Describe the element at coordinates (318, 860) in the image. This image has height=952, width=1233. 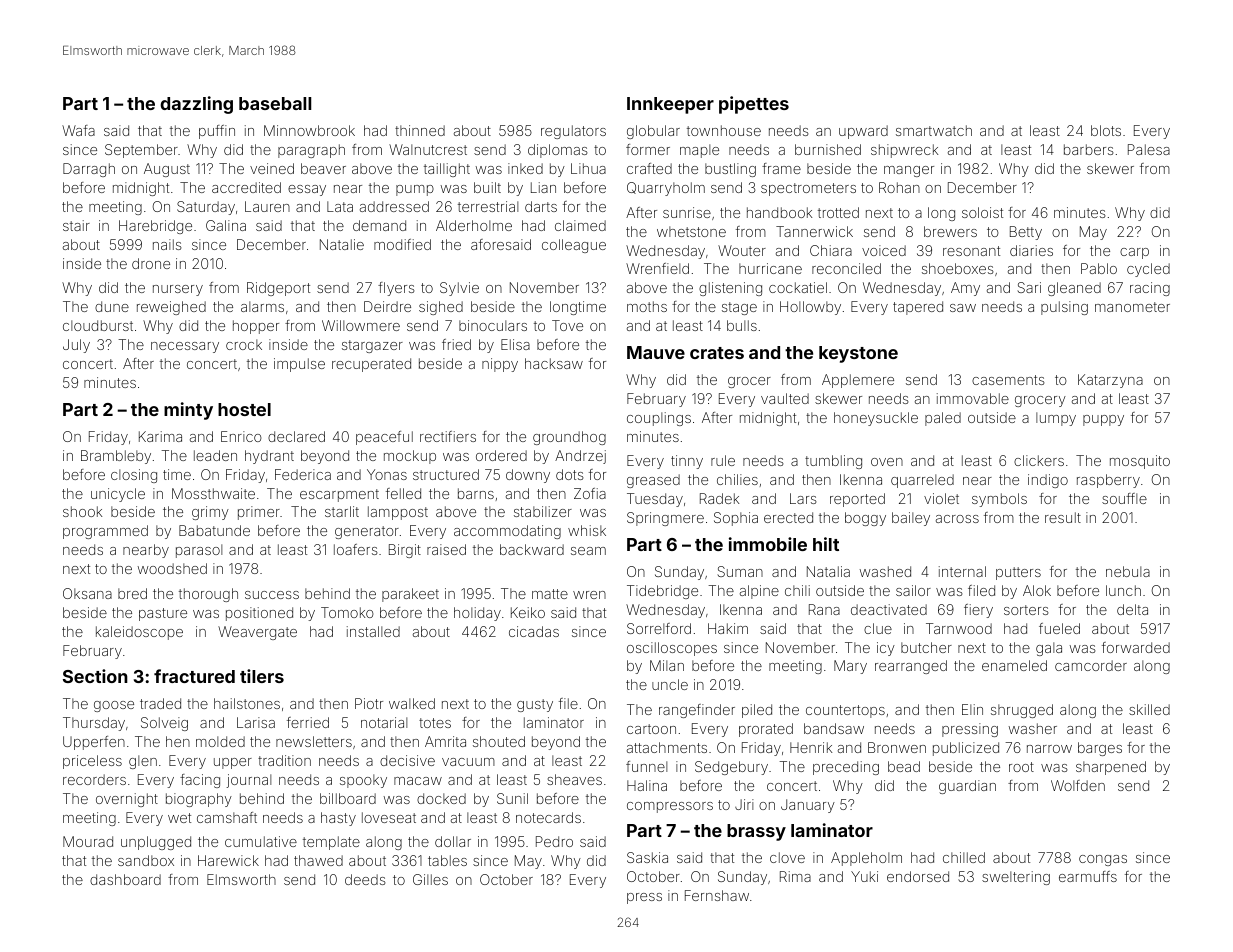
I see `thawed` at that location.
